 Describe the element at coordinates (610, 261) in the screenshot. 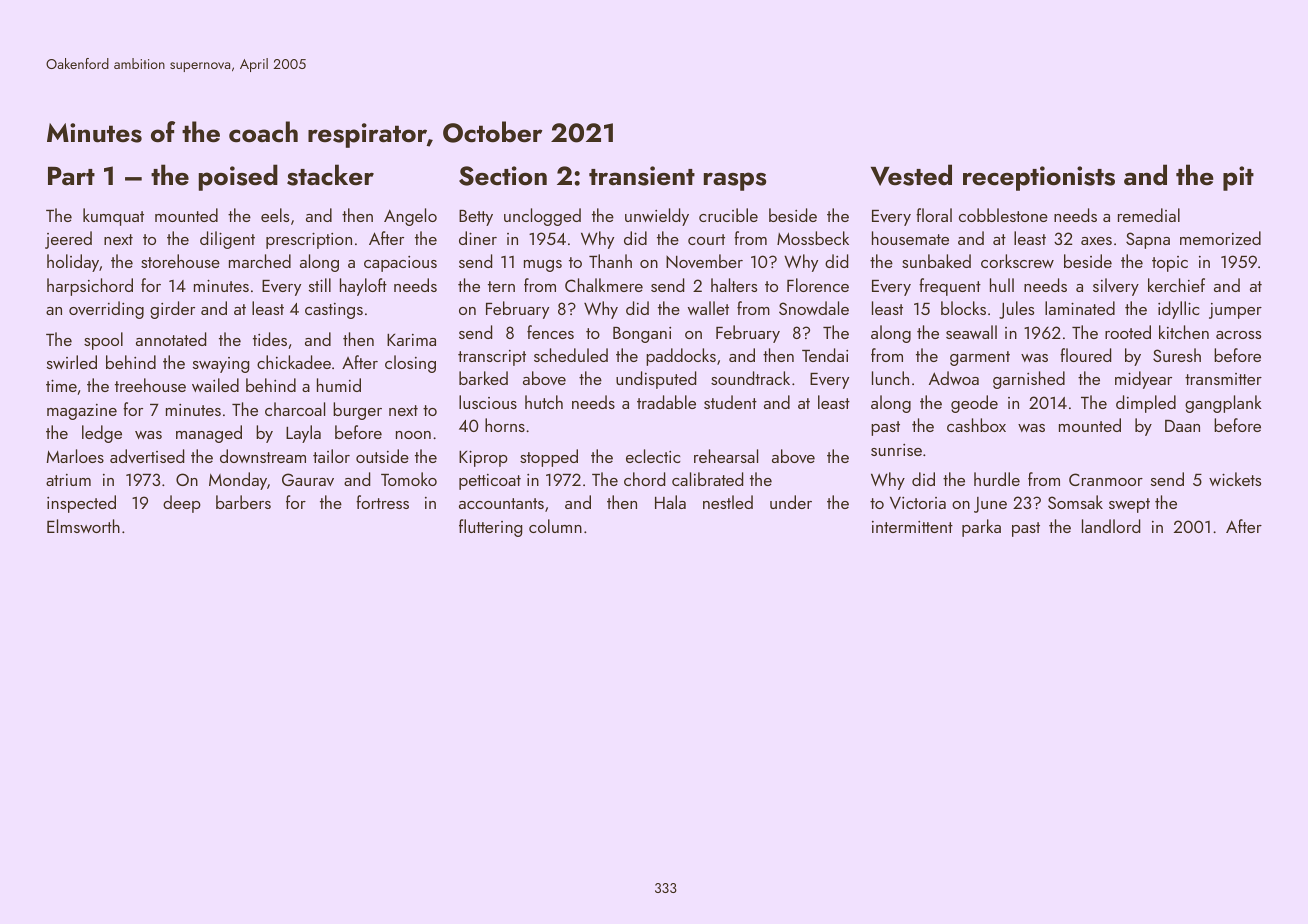

I see `Thanh` at that location.
